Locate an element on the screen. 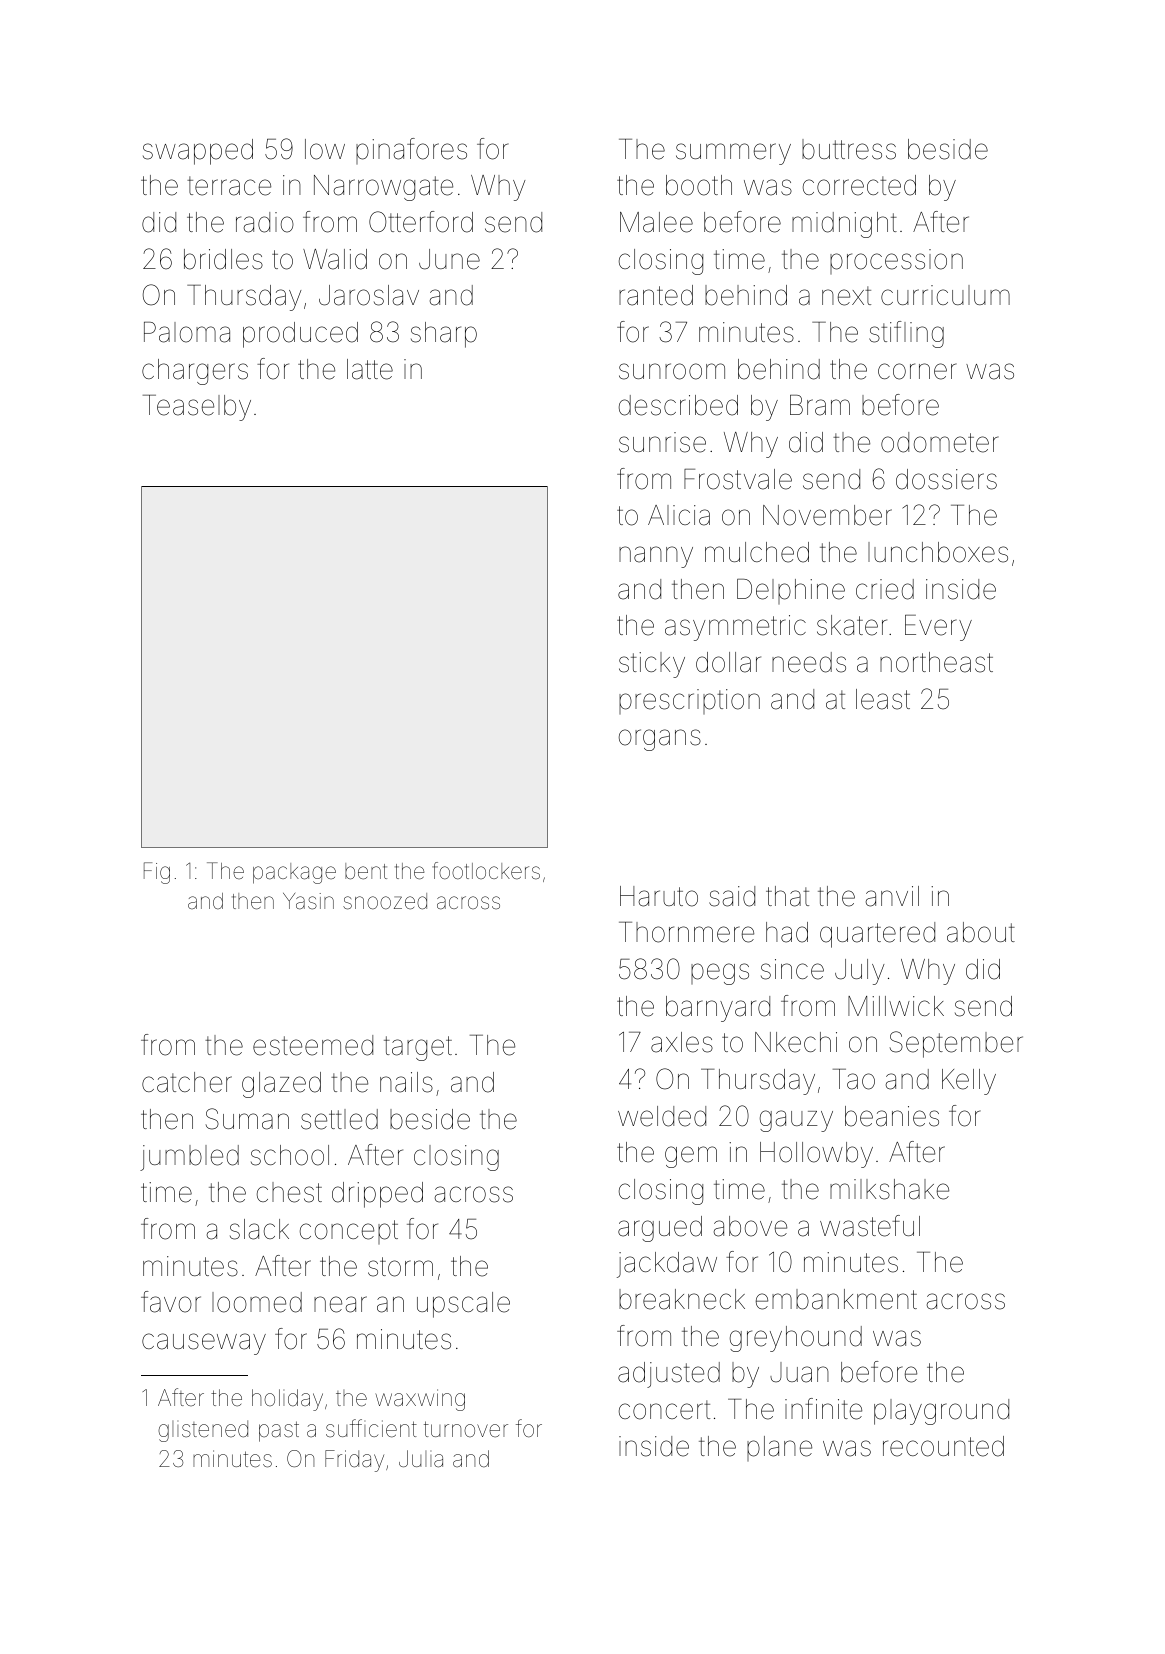 This screenshot has height=1654, width=1165. sticky is located at coordinates (652, 665).
